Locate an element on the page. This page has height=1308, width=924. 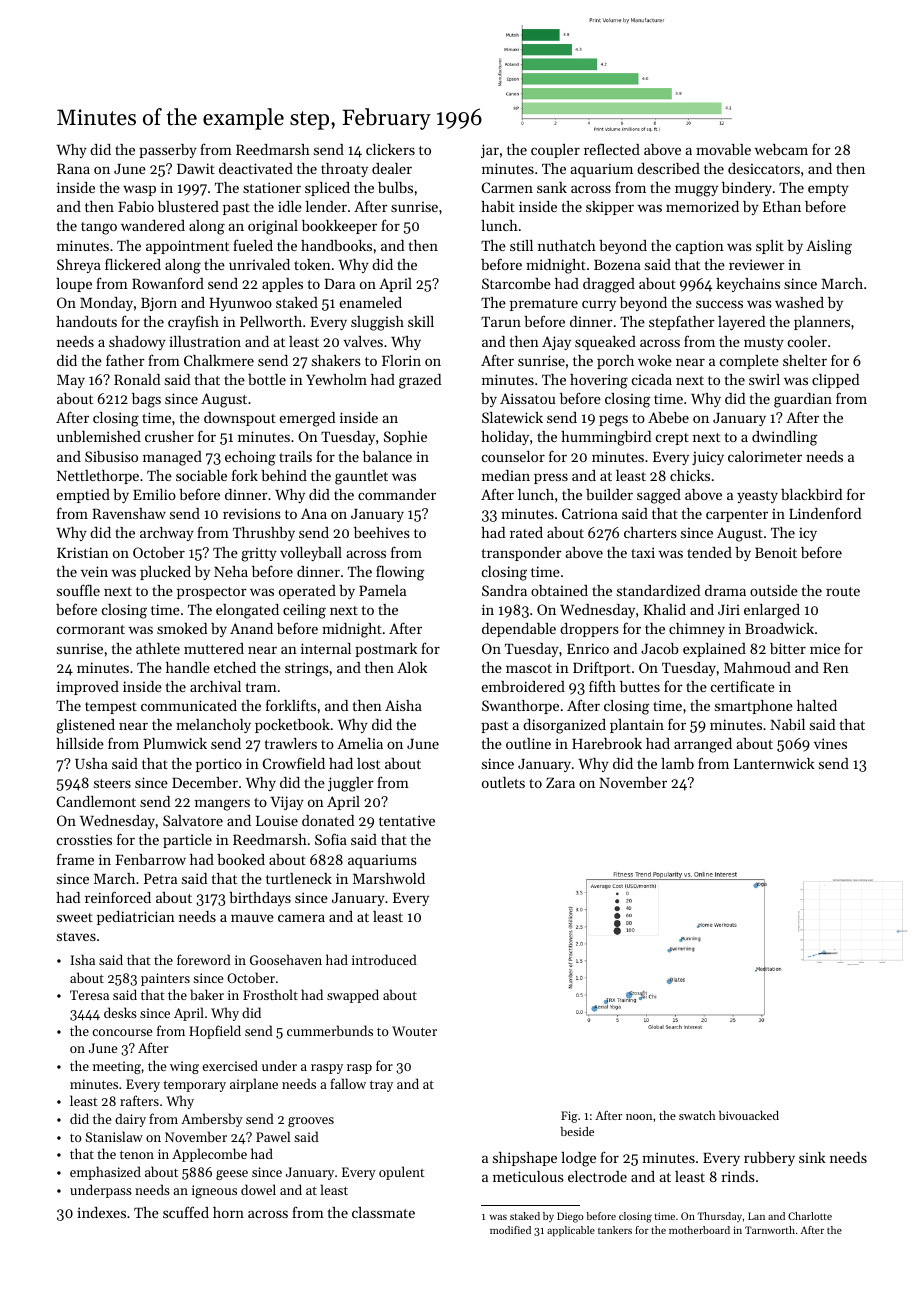
shadowy is located at coordinates (137, 343).
